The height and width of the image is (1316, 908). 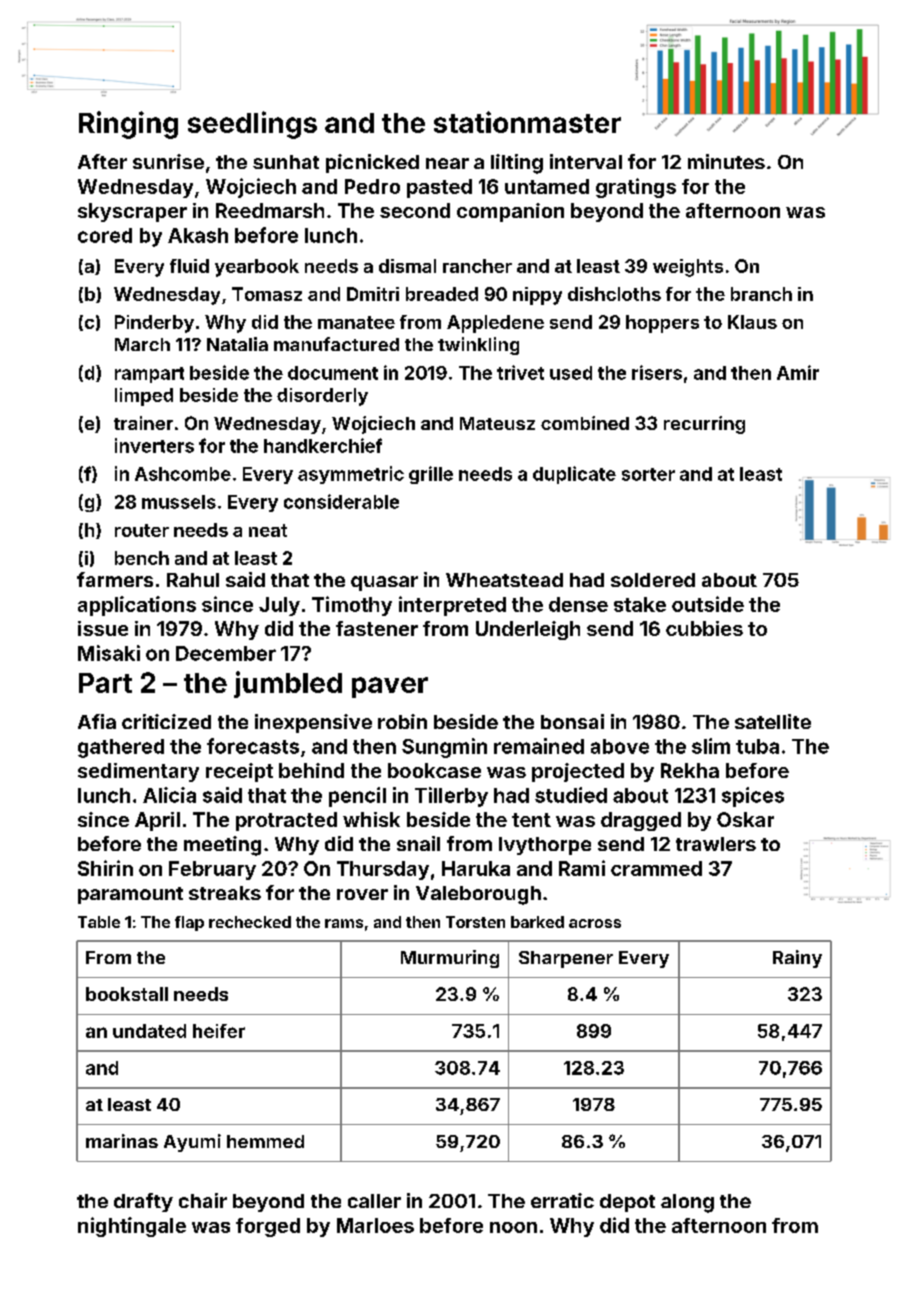 What do you see at coordinates (708, 604) in the image?
I see `outside` at bounding box center [708, 604].
